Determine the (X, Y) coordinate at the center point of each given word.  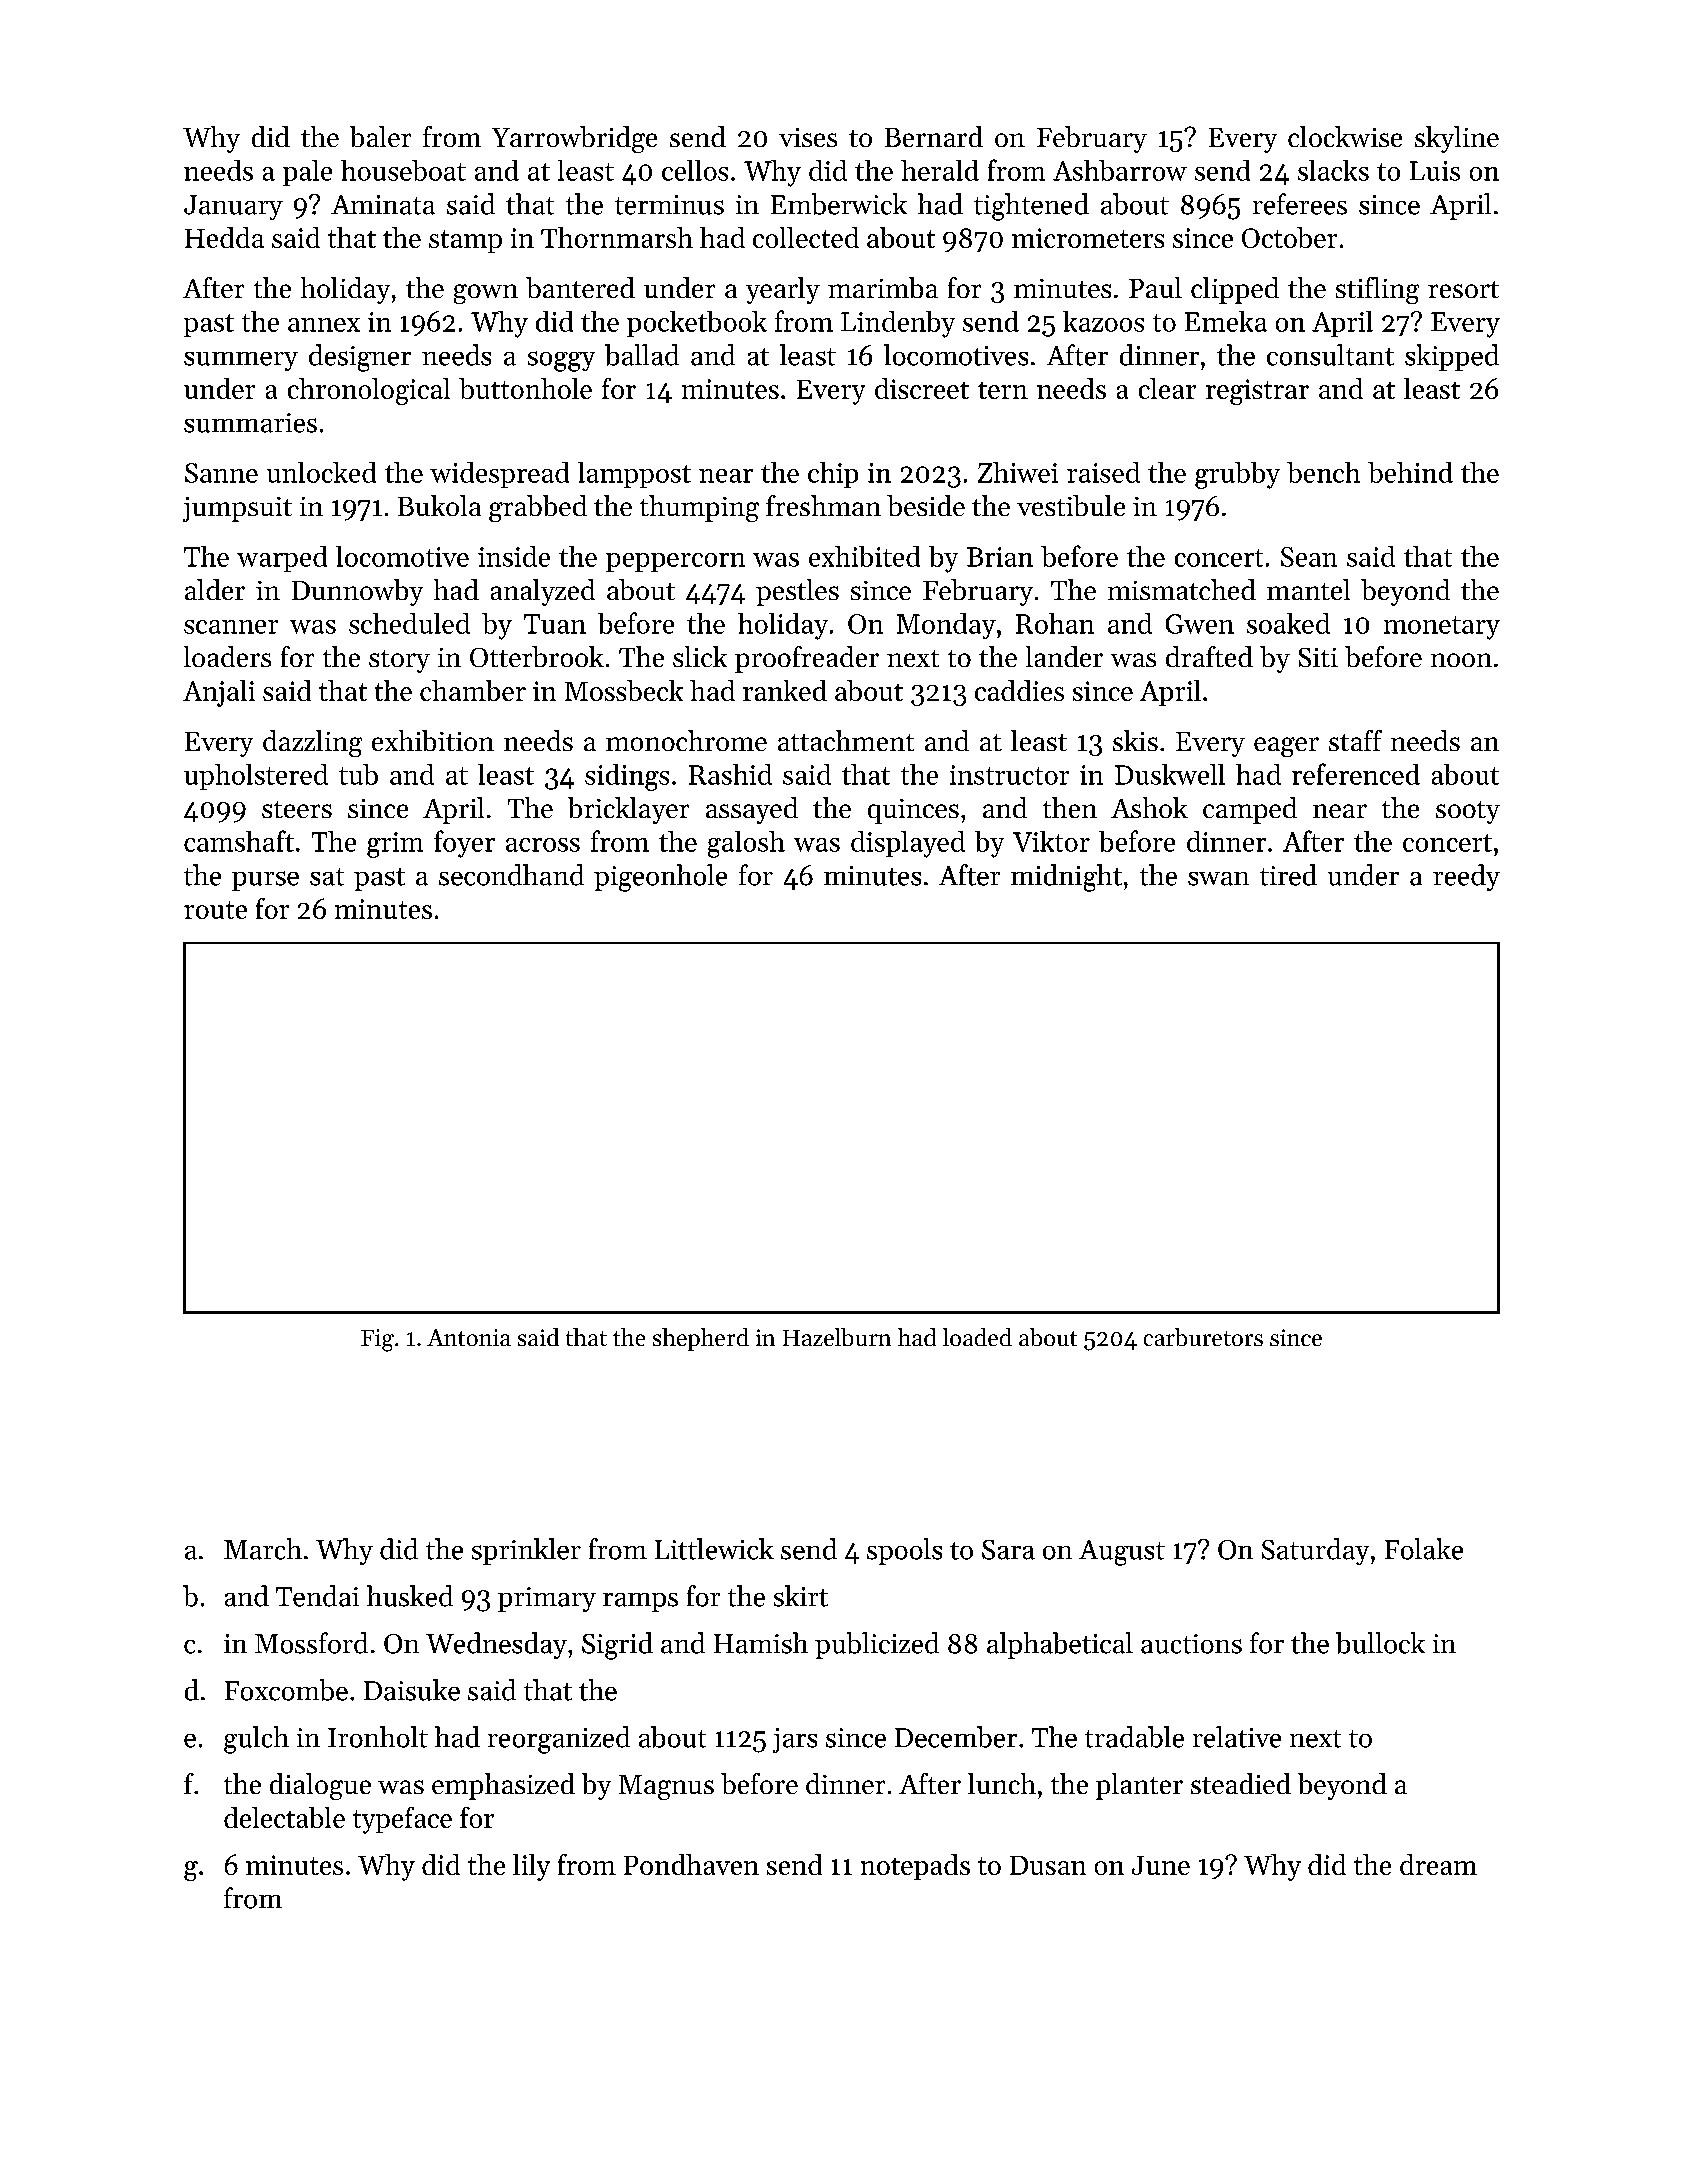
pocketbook (697, 324)
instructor (1009, 775)
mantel (1308, 589)
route (215, 910)
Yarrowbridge (574, 139)
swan (1218, 879)
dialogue (320, 1786)
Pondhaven (691, 1864)
